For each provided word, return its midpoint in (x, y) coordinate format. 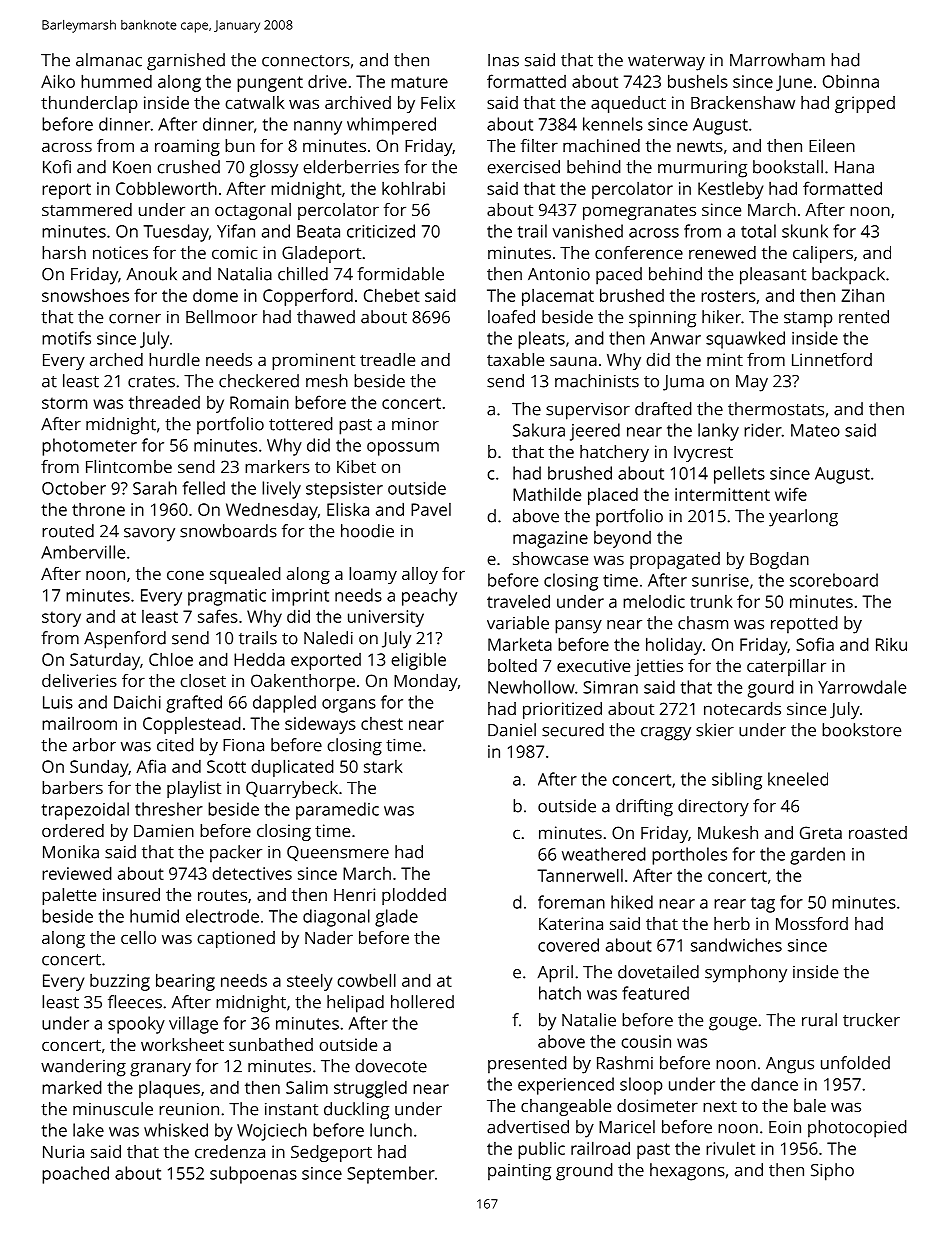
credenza (230, 1151)
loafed (511, 317)
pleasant (773, 276)
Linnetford (832, 359)
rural (819, 1020)
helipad (355, 1004)
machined (601, 145)
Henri (354, 894)
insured (131, 894)
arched (116, 359)
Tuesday (176, 233)
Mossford (812, 923)
